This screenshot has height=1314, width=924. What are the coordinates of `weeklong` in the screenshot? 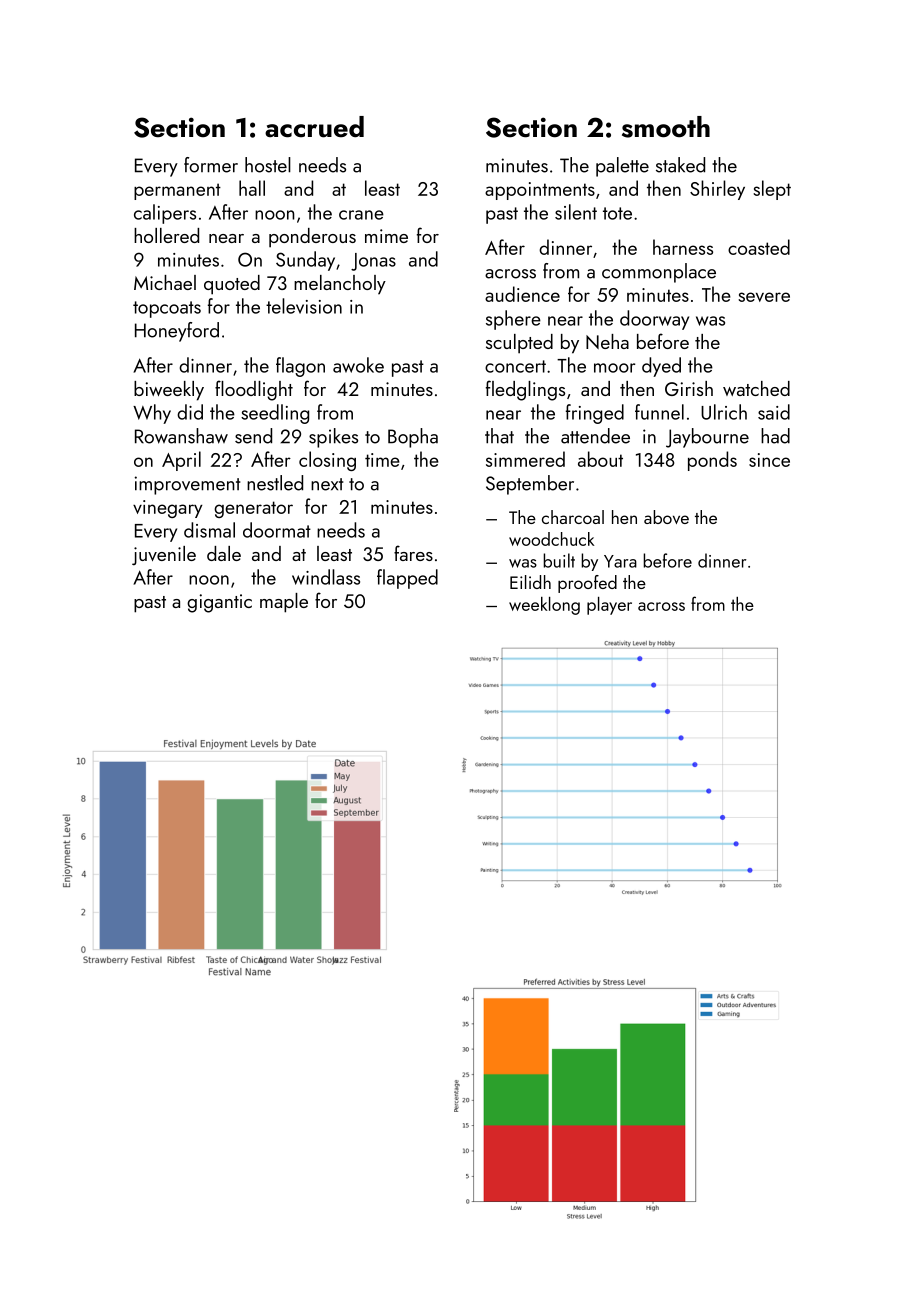 It's located at (544, 606).
